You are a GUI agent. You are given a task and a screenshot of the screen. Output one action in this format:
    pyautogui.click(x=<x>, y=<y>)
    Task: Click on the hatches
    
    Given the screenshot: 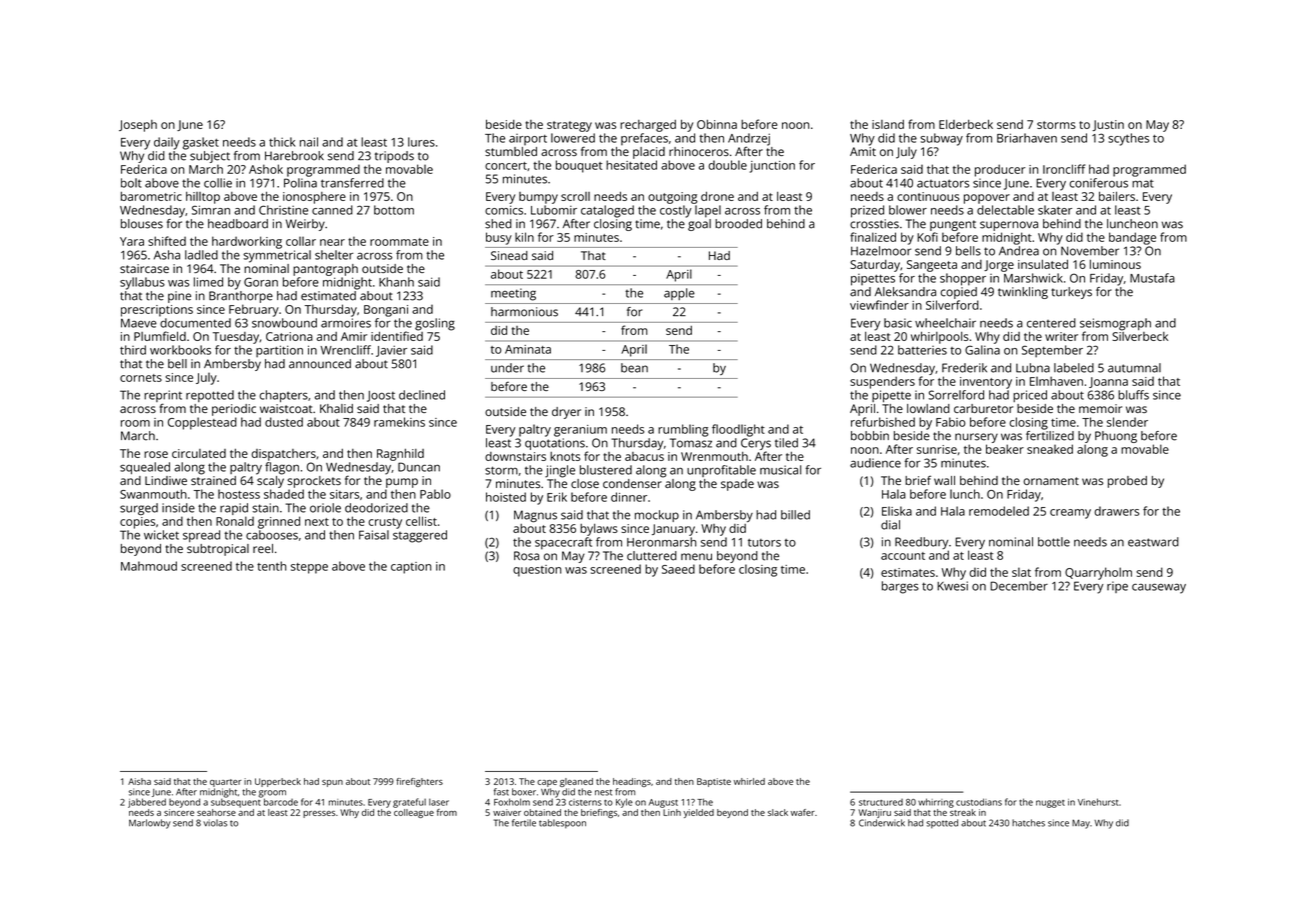 What is the action you would take?
    pyautogui.click(x=1028, y=823)
